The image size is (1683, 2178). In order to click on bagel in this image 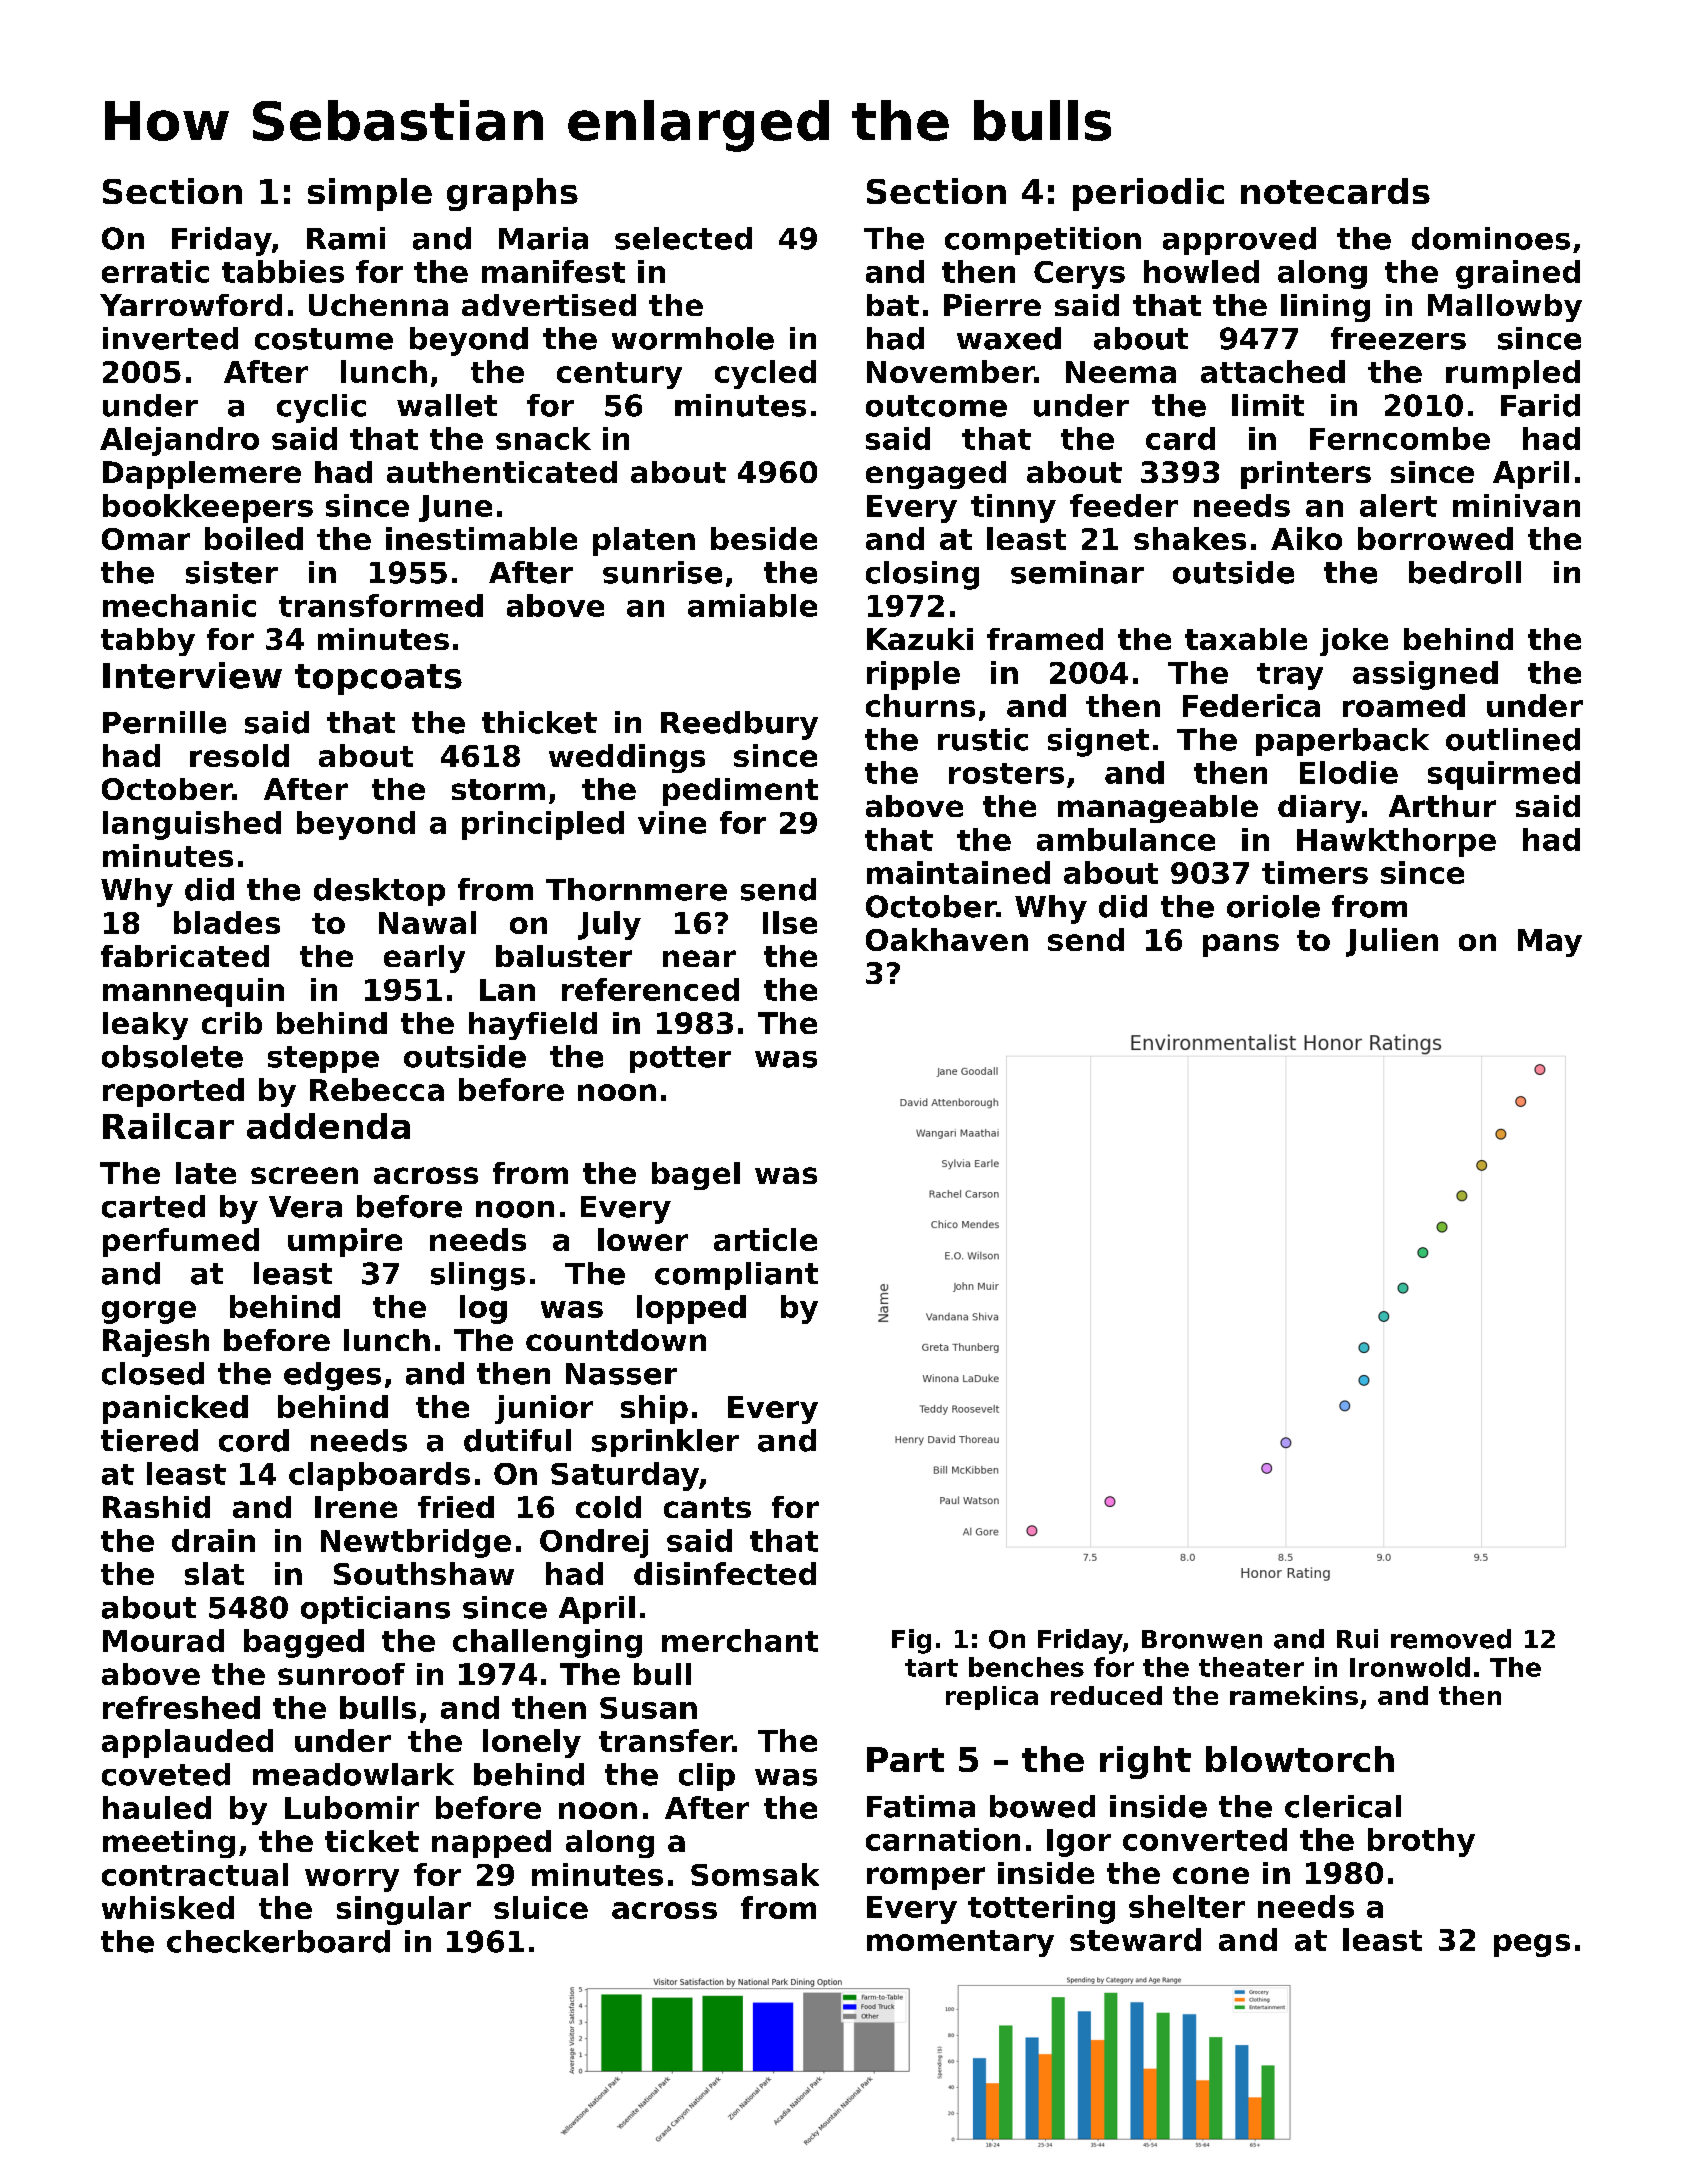, I will do `click(696, 1176)`.
